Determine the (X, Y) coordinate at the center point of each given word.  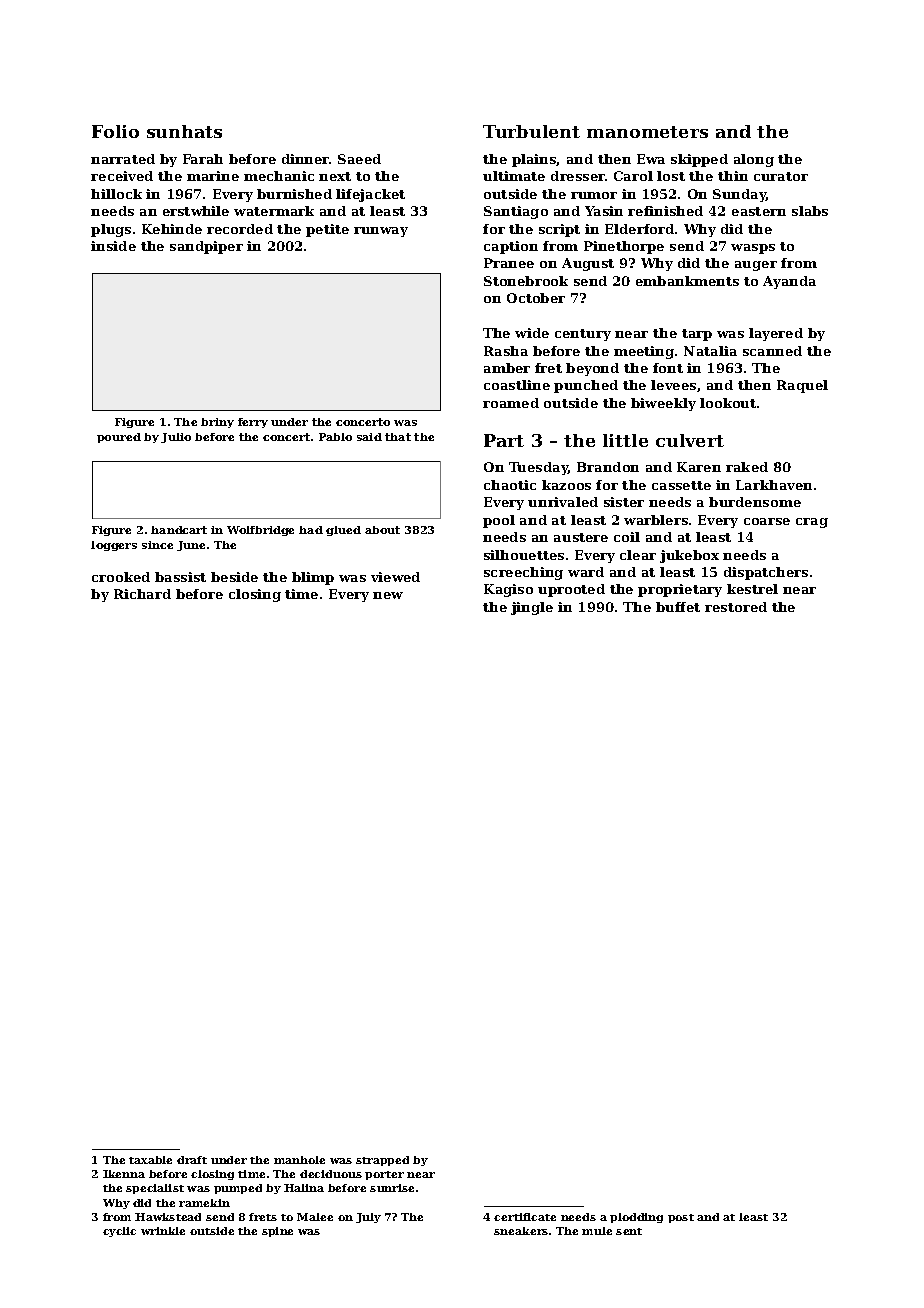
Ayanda (789, 282)
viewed (395, 577)
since (157, 545)
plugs (111, 230)
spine (277, 1232)
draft (192, 1160)
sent (629, 1231)
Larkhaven (774, 485)
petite (327, 230)
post (681, 1218)
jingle (532, 608)
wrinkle (163, 1231)
